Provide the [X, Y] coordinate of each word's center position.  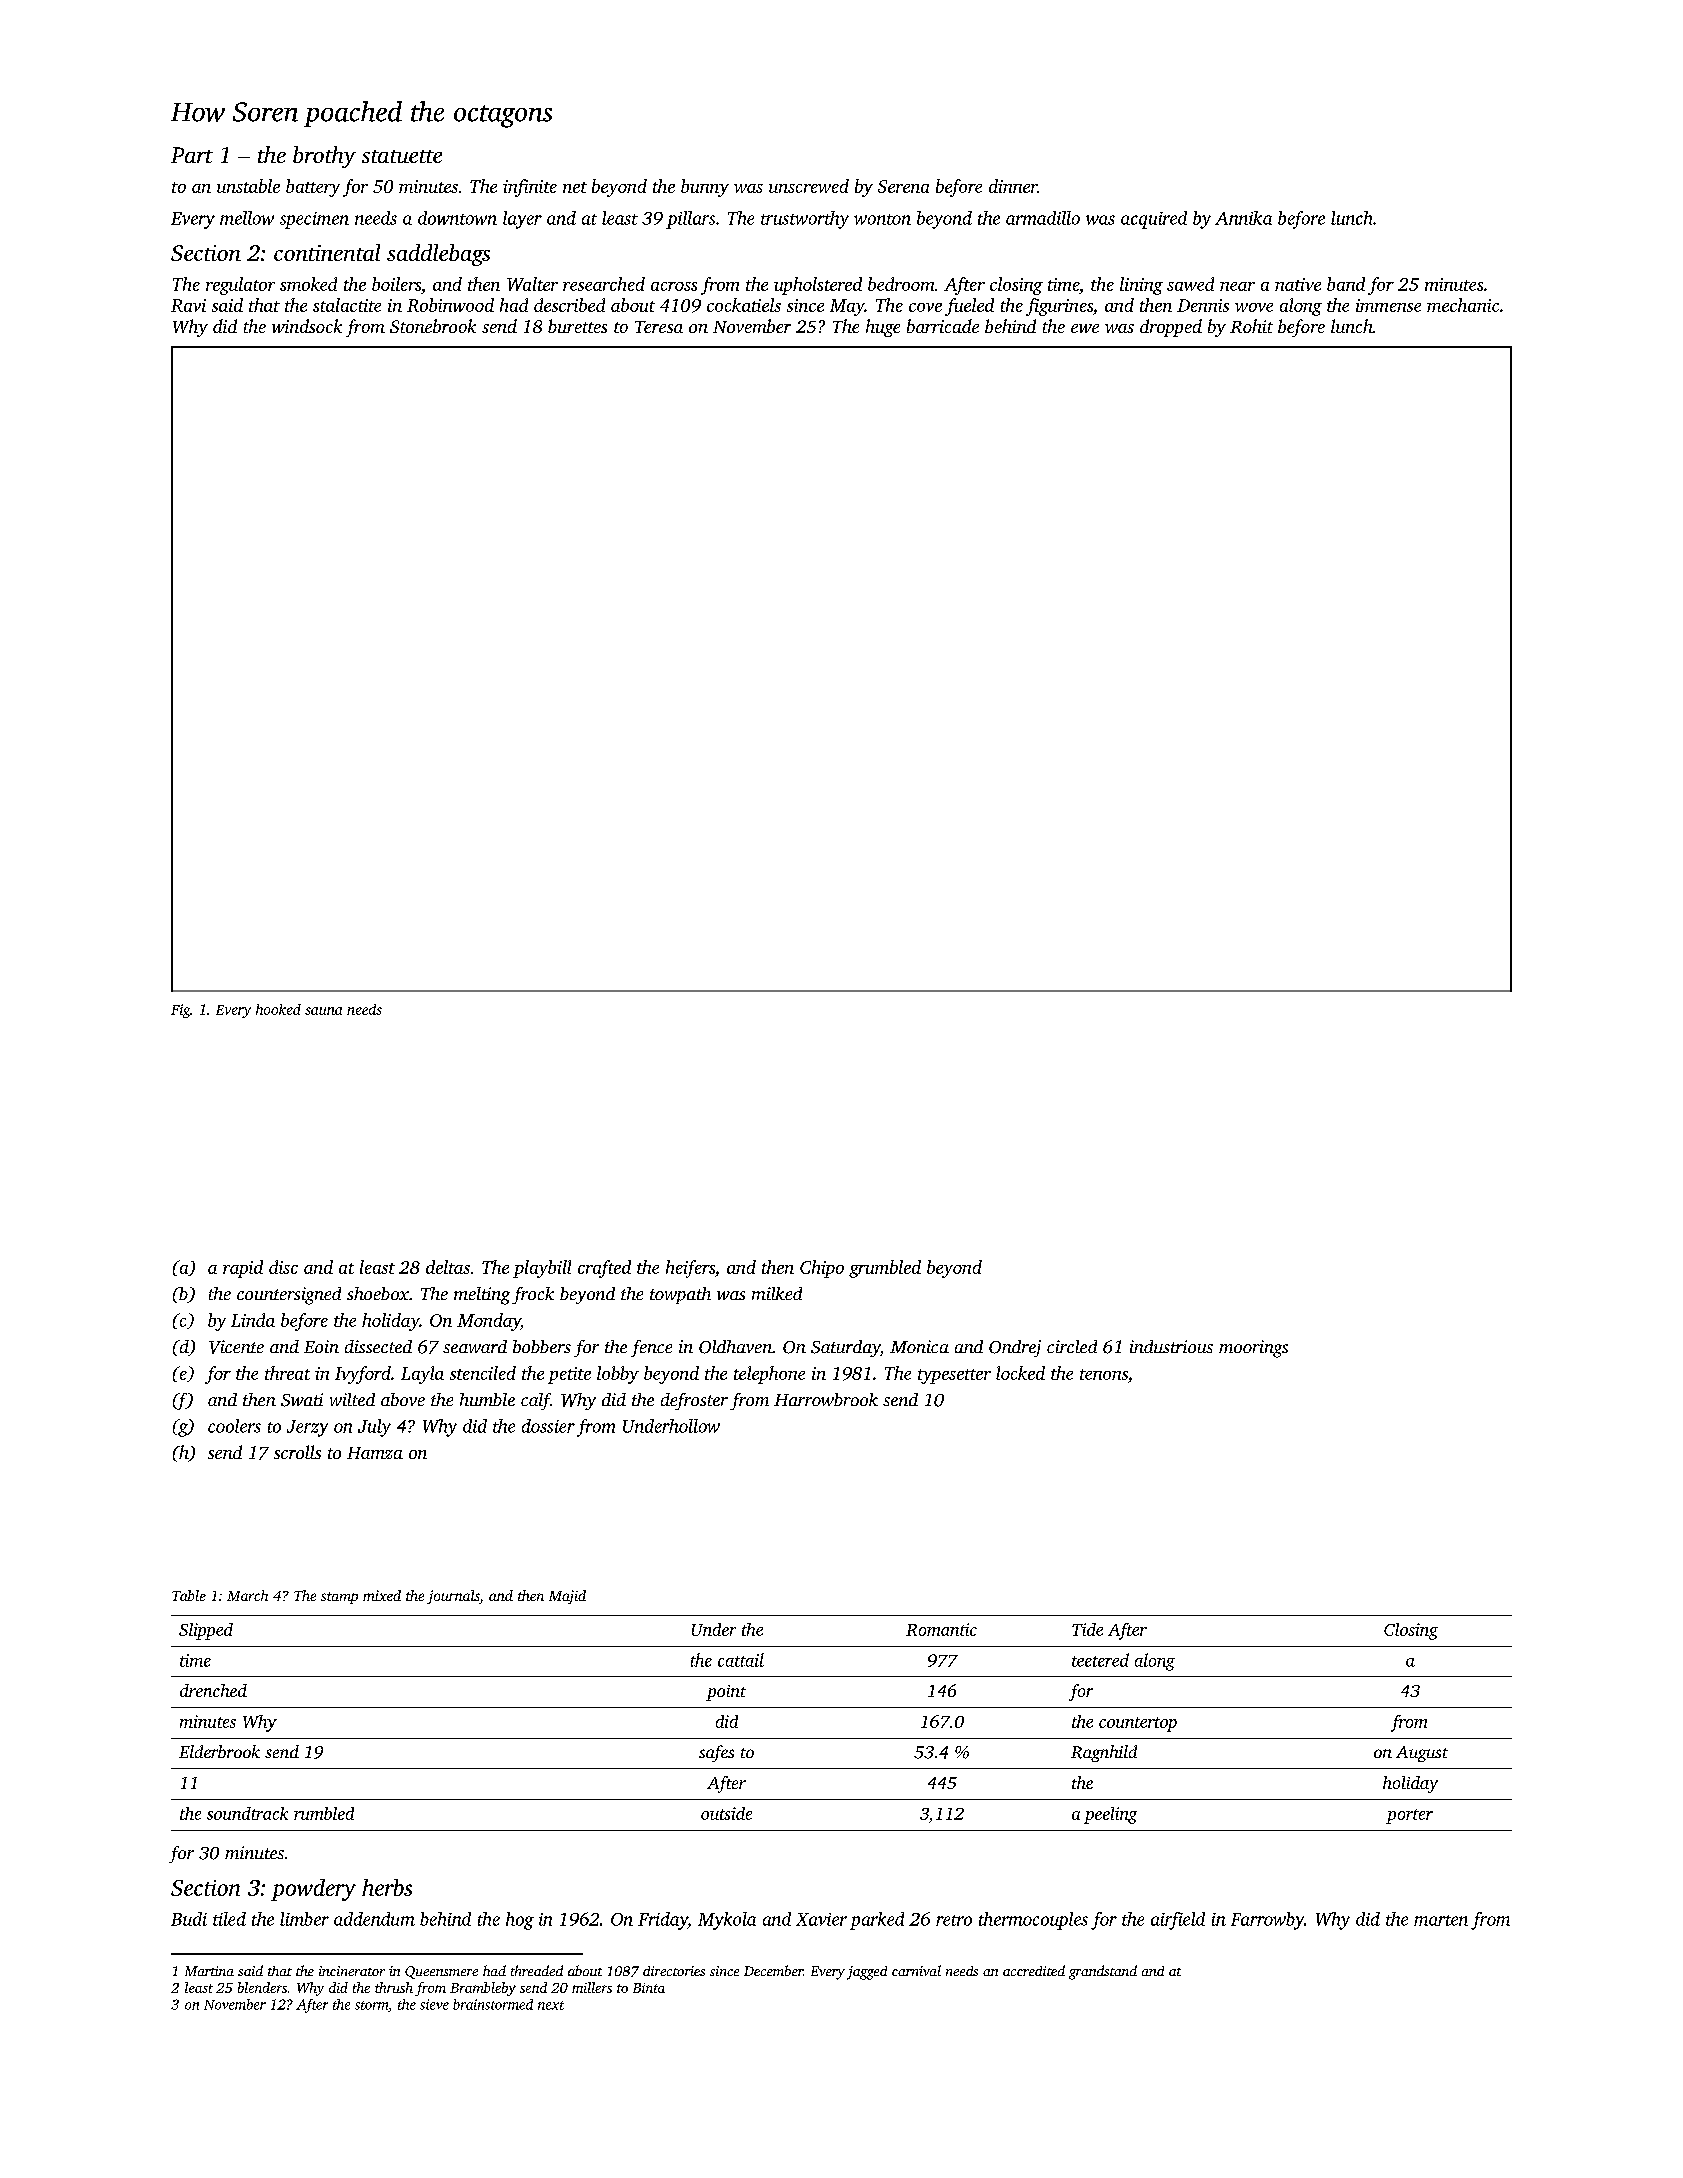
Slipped [206, 1631]
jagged [867, 1973]
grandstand [1103, 1972]
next [551, 2005]
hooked [278, 1009]
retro [954, 1920]
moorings [1253, 1349]
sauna [323, 1011]
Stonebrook [433, 326]
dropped [1171, 328]
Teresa [659, 327]
